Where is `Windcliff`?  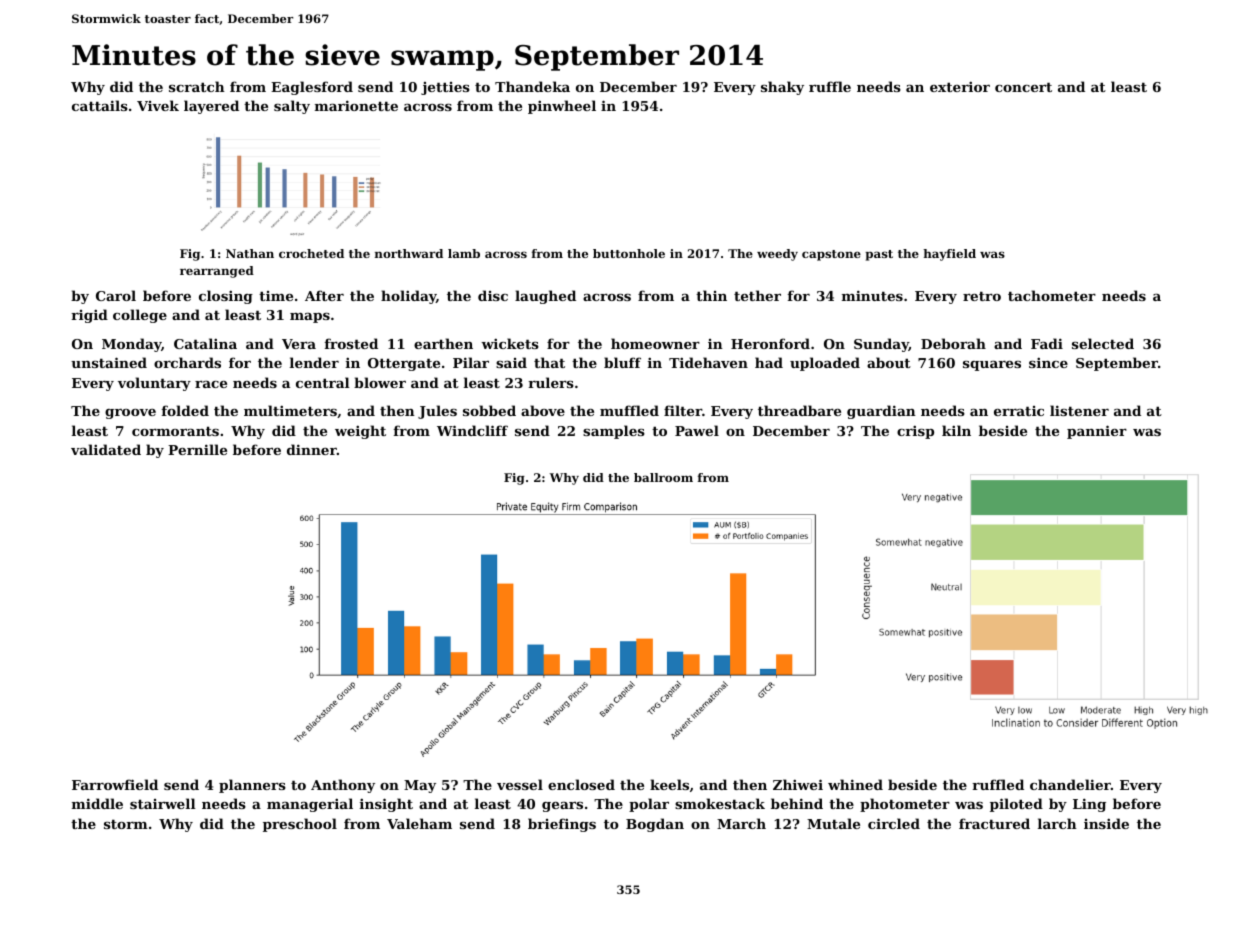 Windcliff is located at coordinates (472, 430).
